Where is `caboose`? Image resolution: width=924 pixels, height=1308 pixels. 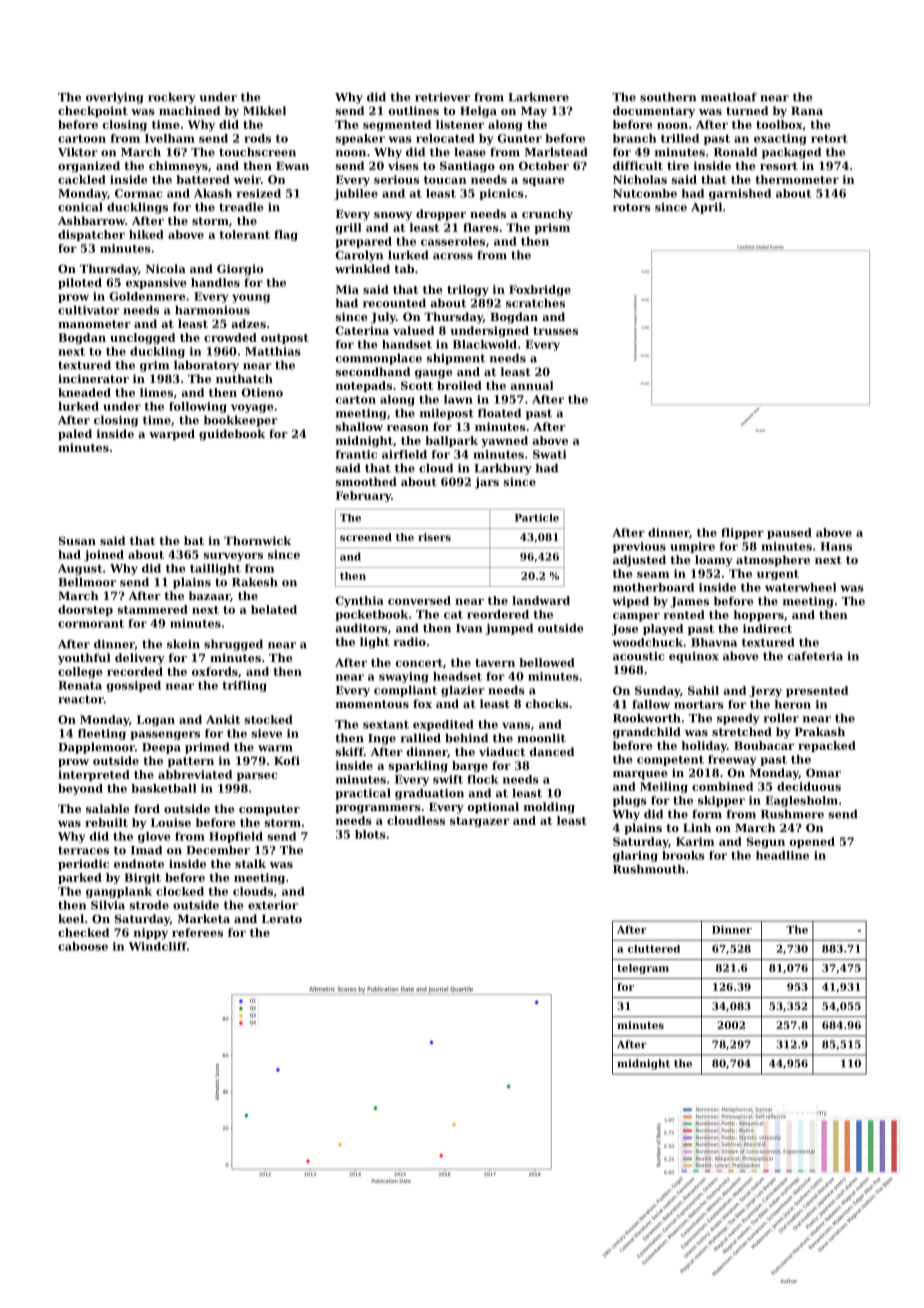
caboose is located at coordinates (83, 946).
